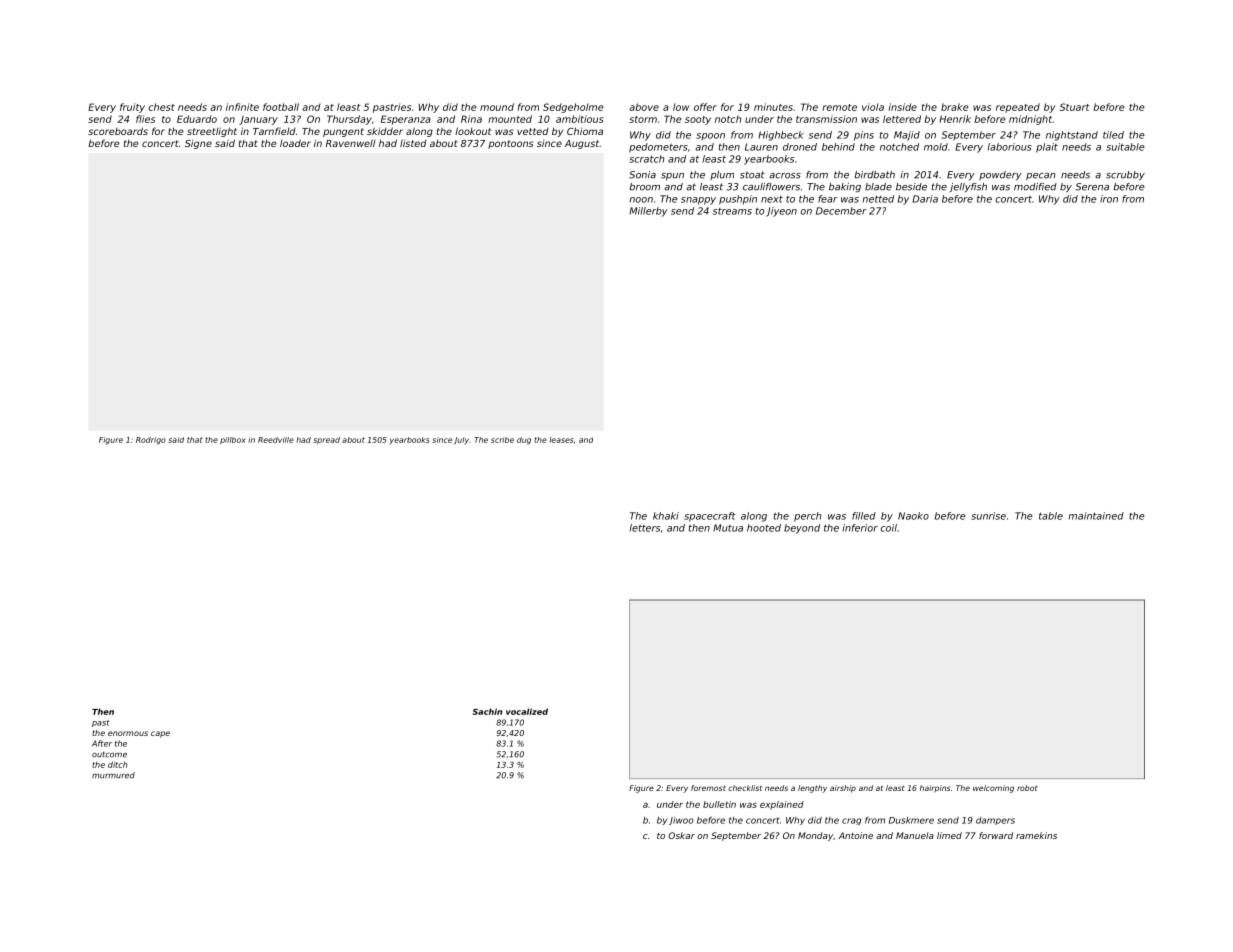 The height and width of the screenshot is (952, 1233). I want to click on July, so click(461, 440).
